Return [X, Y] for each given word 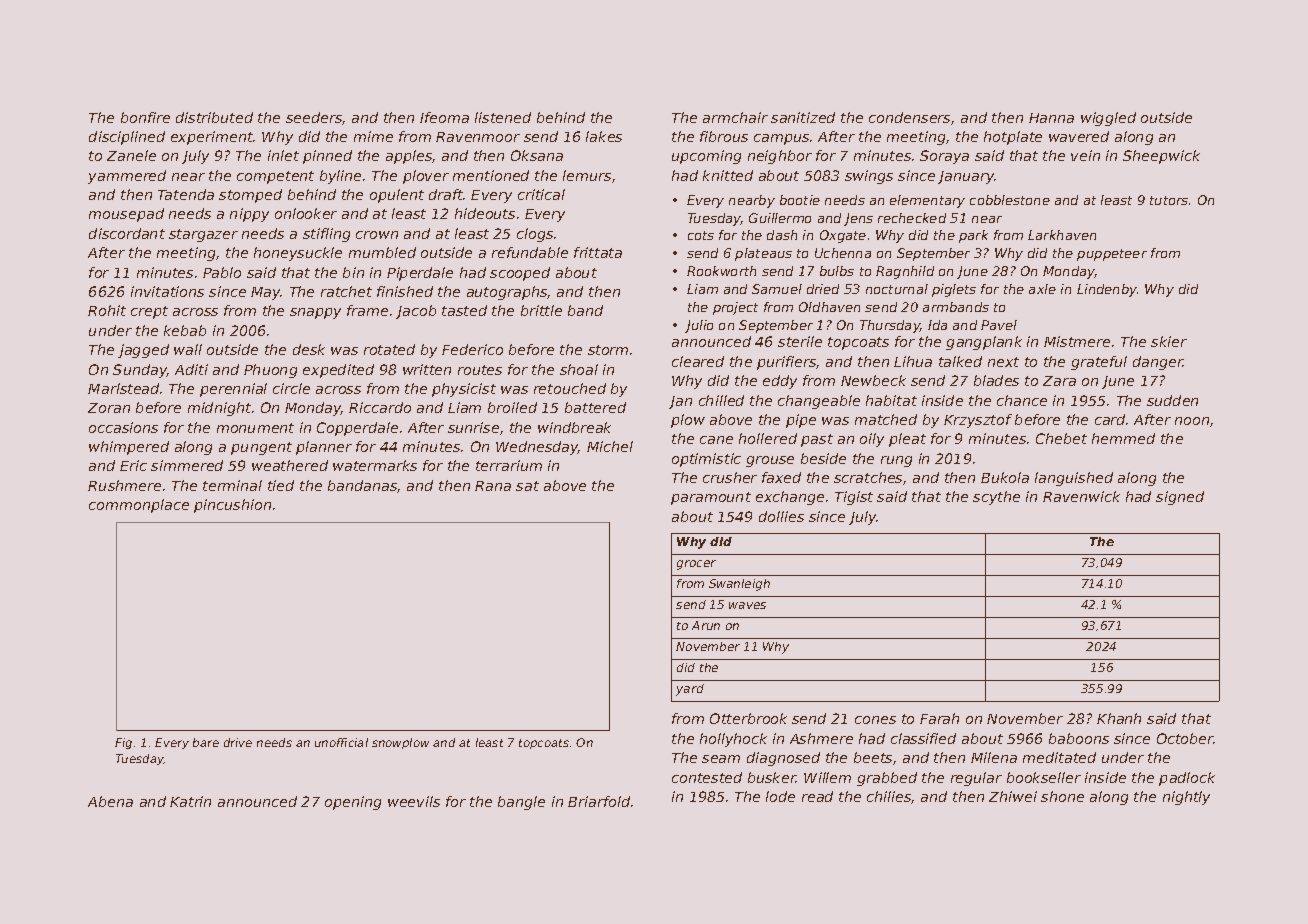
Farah [939, 718]
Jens [858, 219]
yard [690, 690]
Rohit [107, 310]
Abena [110, 801]
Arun [706, 625]
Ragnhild [905, 272]
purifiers [787, 363]
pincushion [232, 506]
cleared [698, 361]
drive [238, 742]
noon [1192, 421]
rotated [389, 349]
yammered [127, 177]
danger [1158, 363]
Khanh [1119, 718]
